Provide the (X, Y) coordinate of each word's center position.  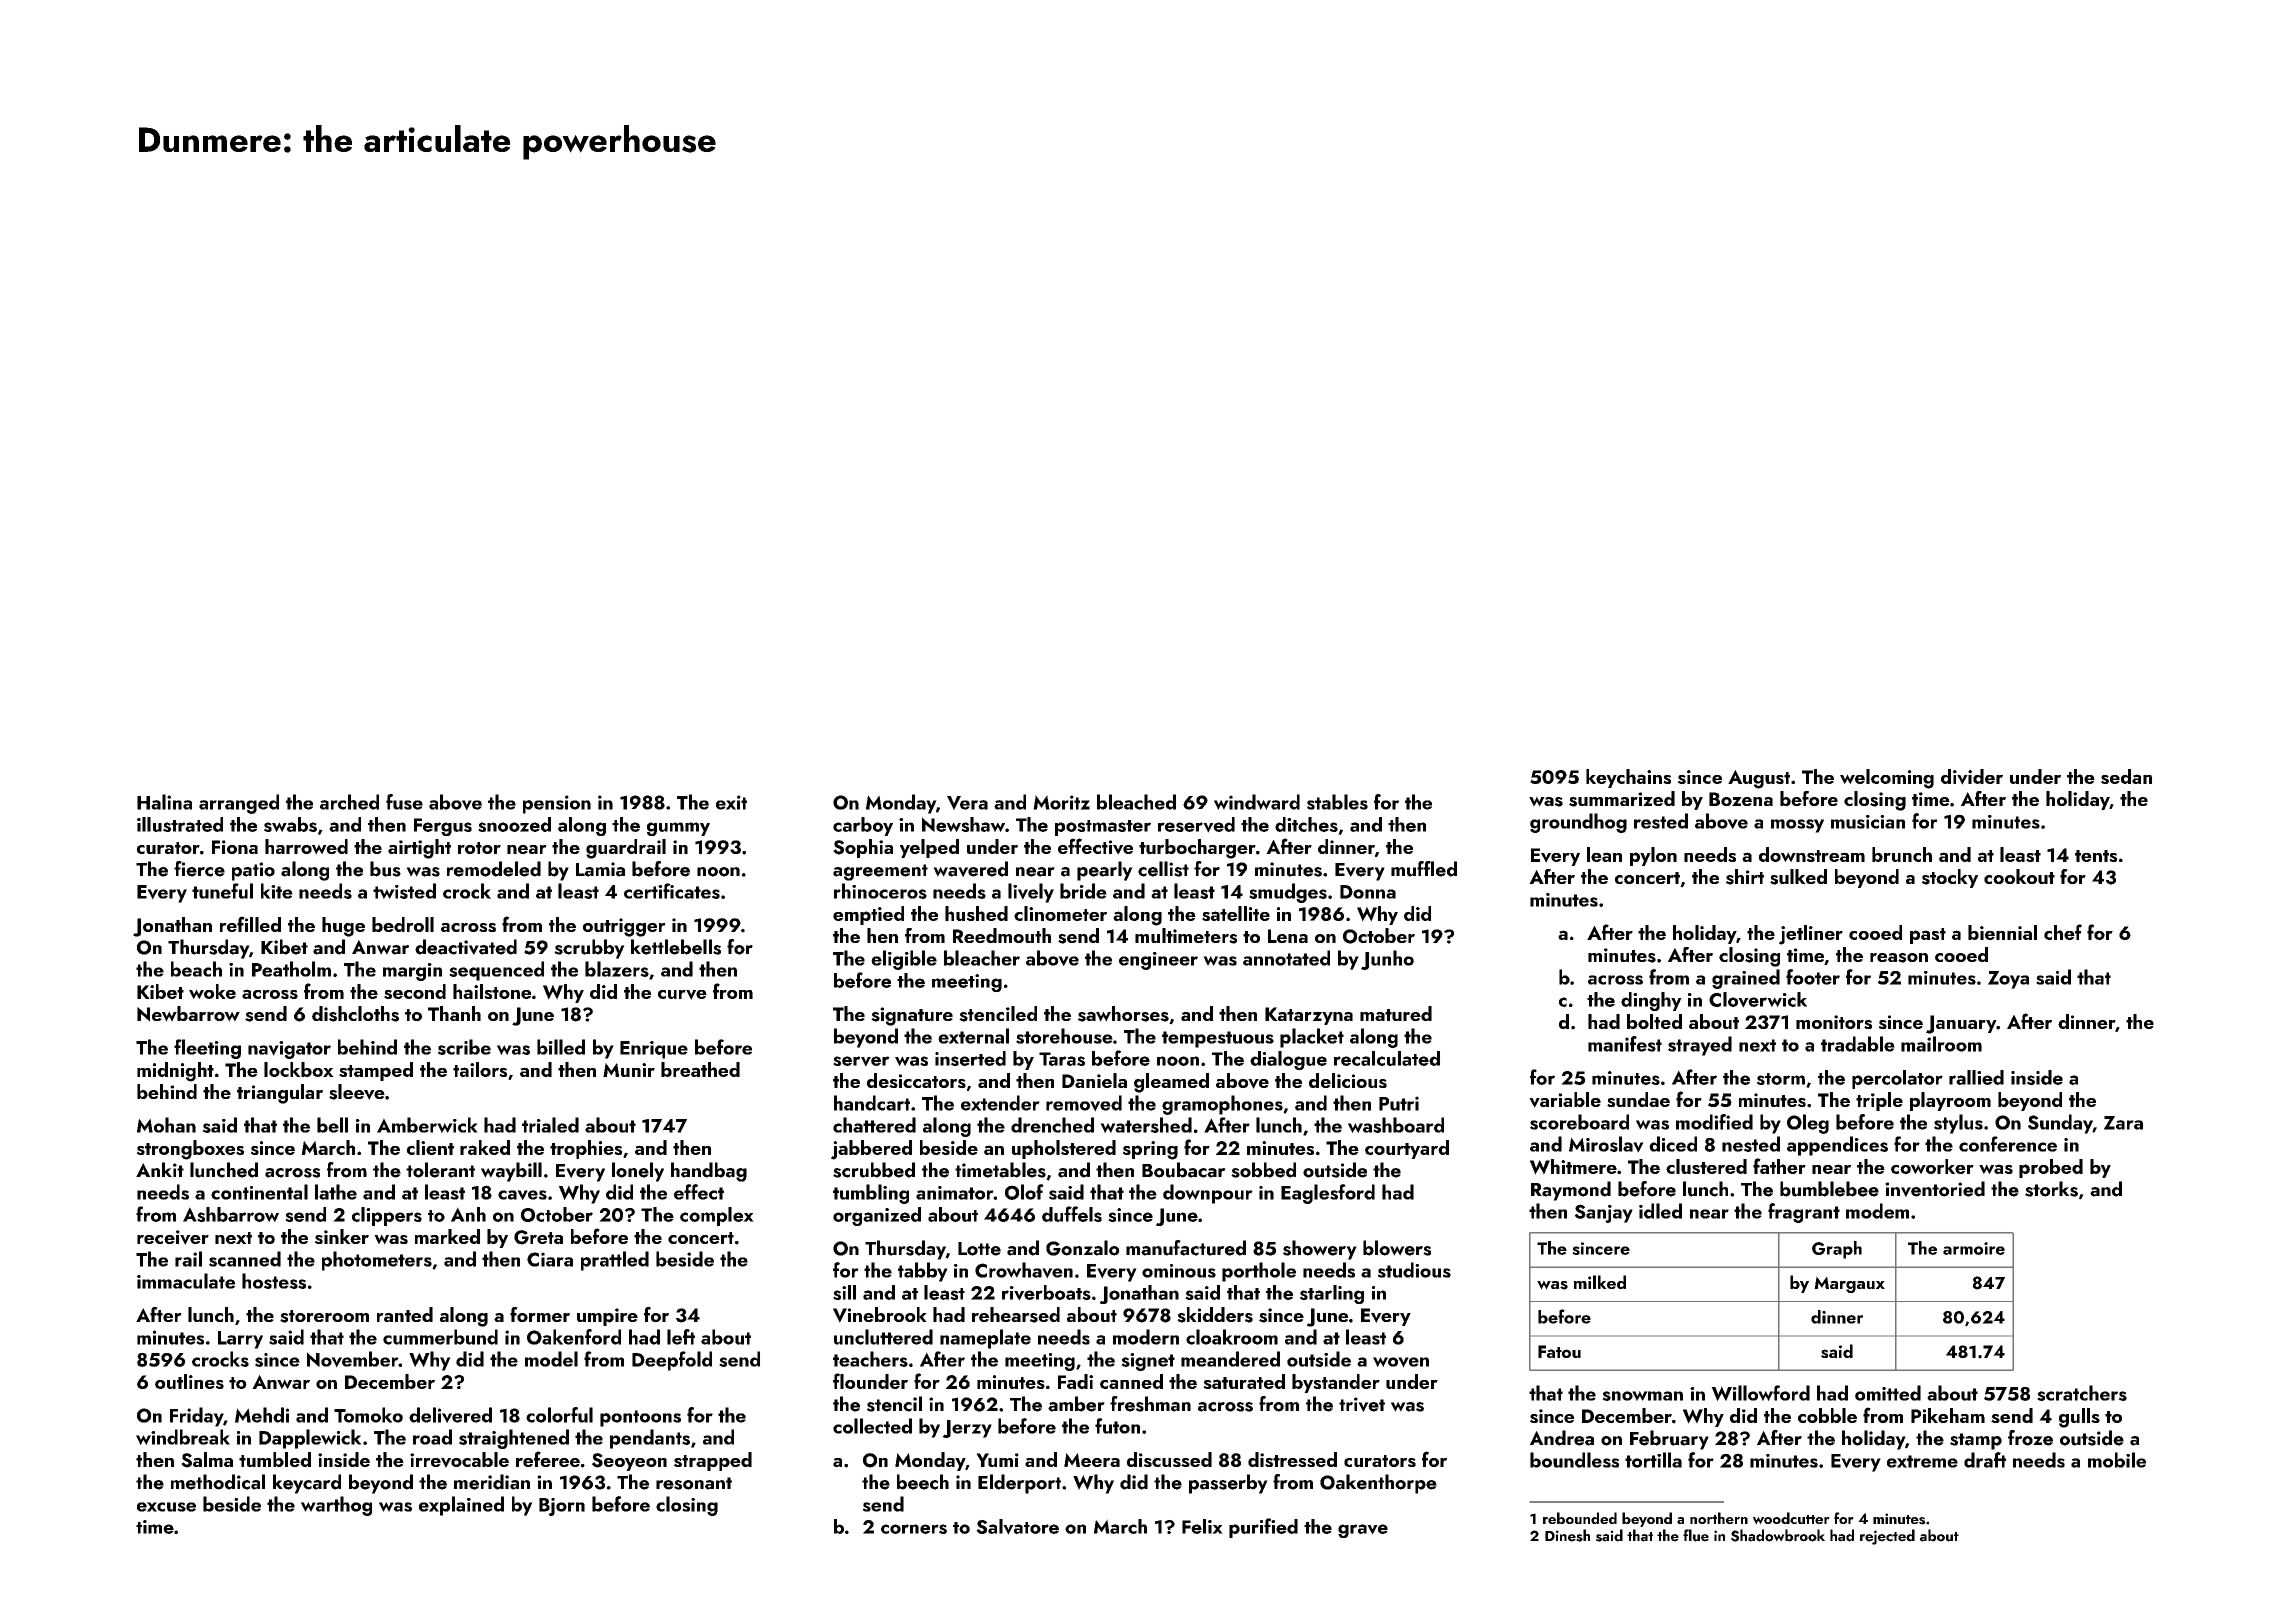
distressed (1292, 1459)
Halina (164, 802)
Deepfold (672, 1361)
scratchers (2082, 1393)
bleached (1136, 802)
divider (1972, 777)
